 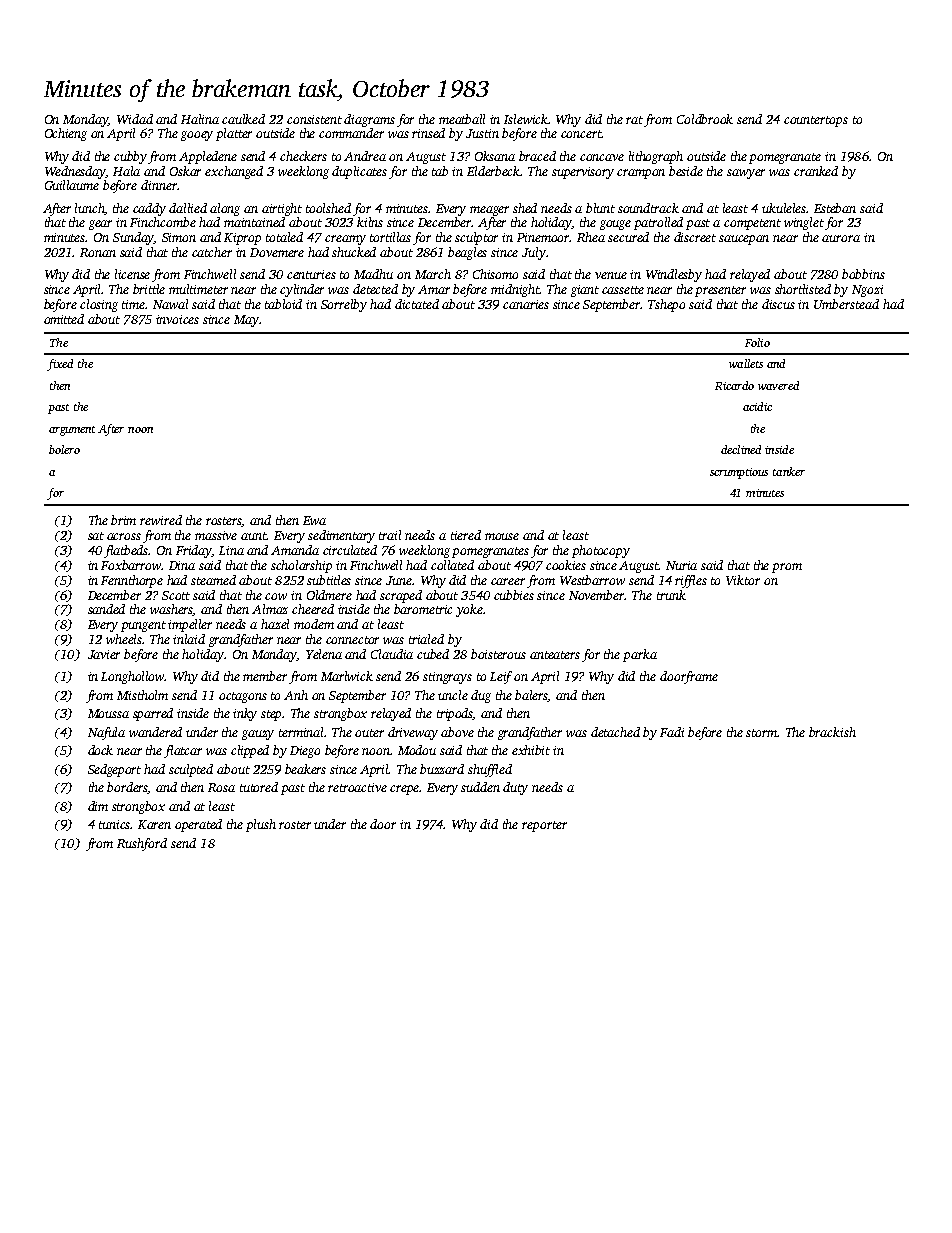 What do you see at coordinates (544, 826) in the page?
I see `reporter` at bounding box center [544, 826].
